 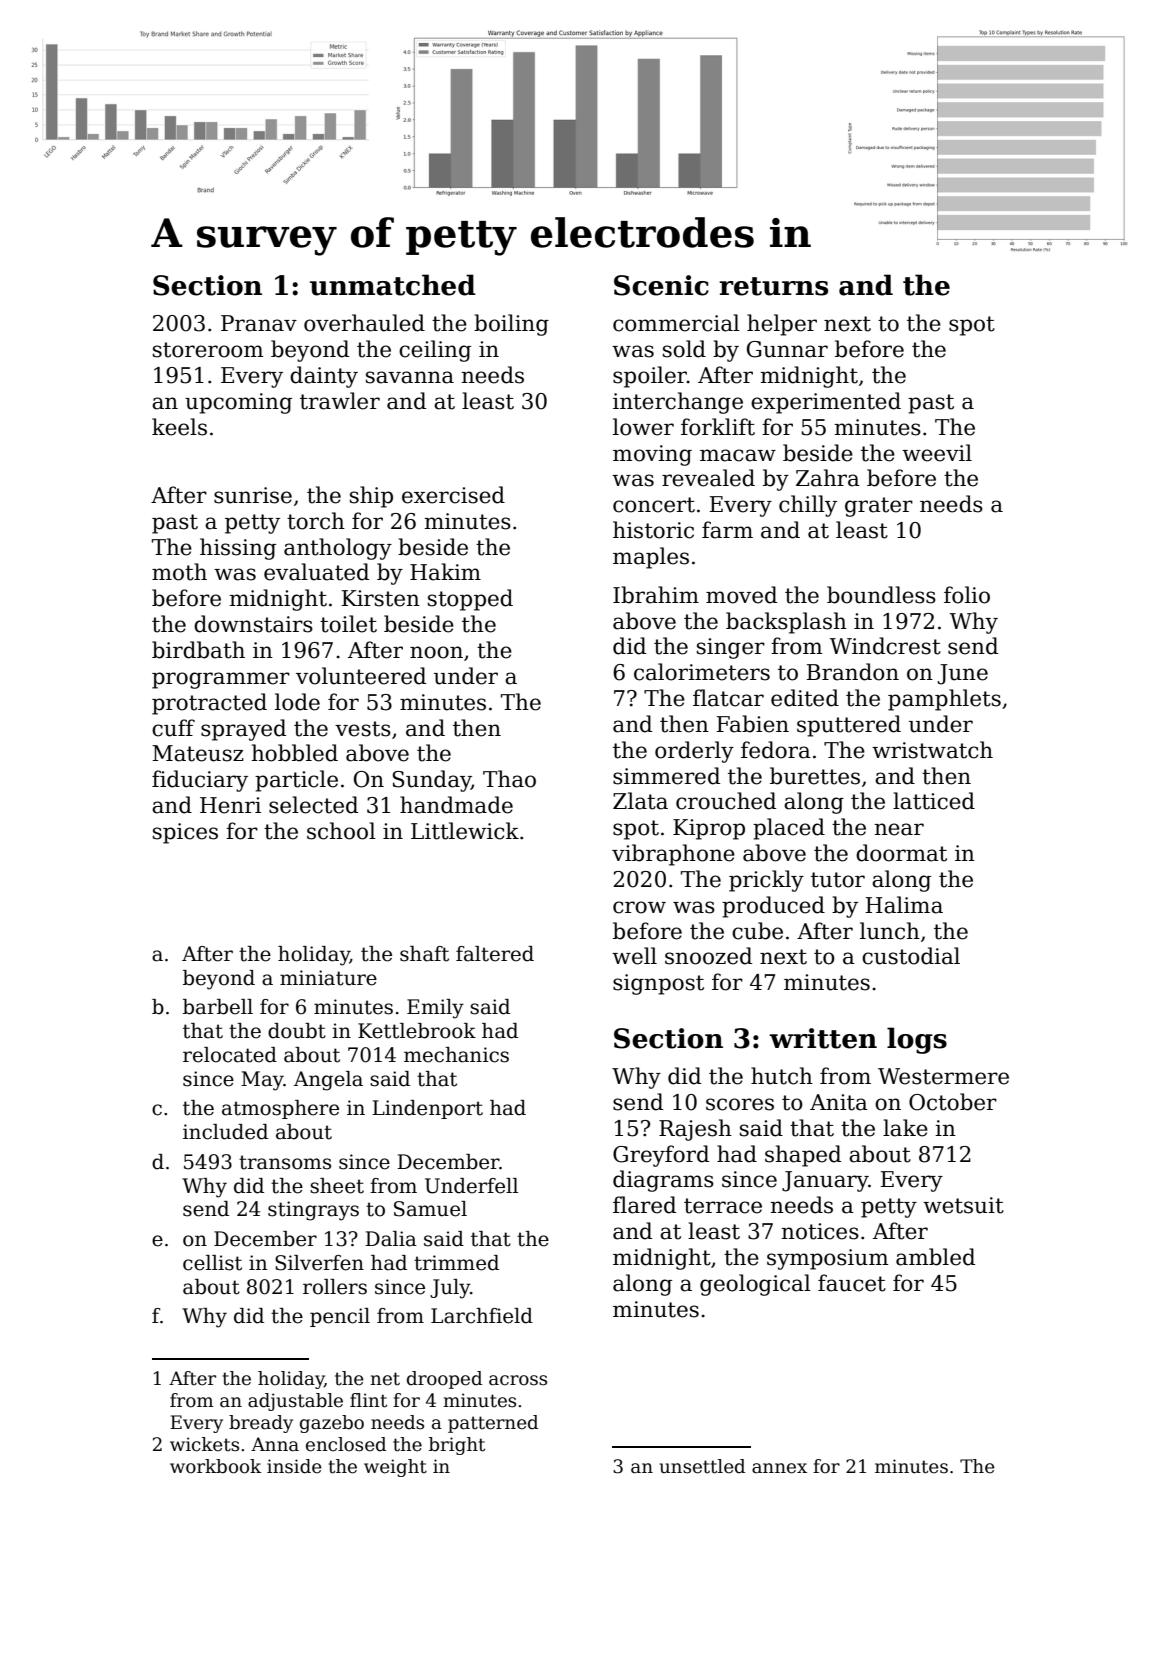 I want to click on ambled, so click(x=935, y=1257).
